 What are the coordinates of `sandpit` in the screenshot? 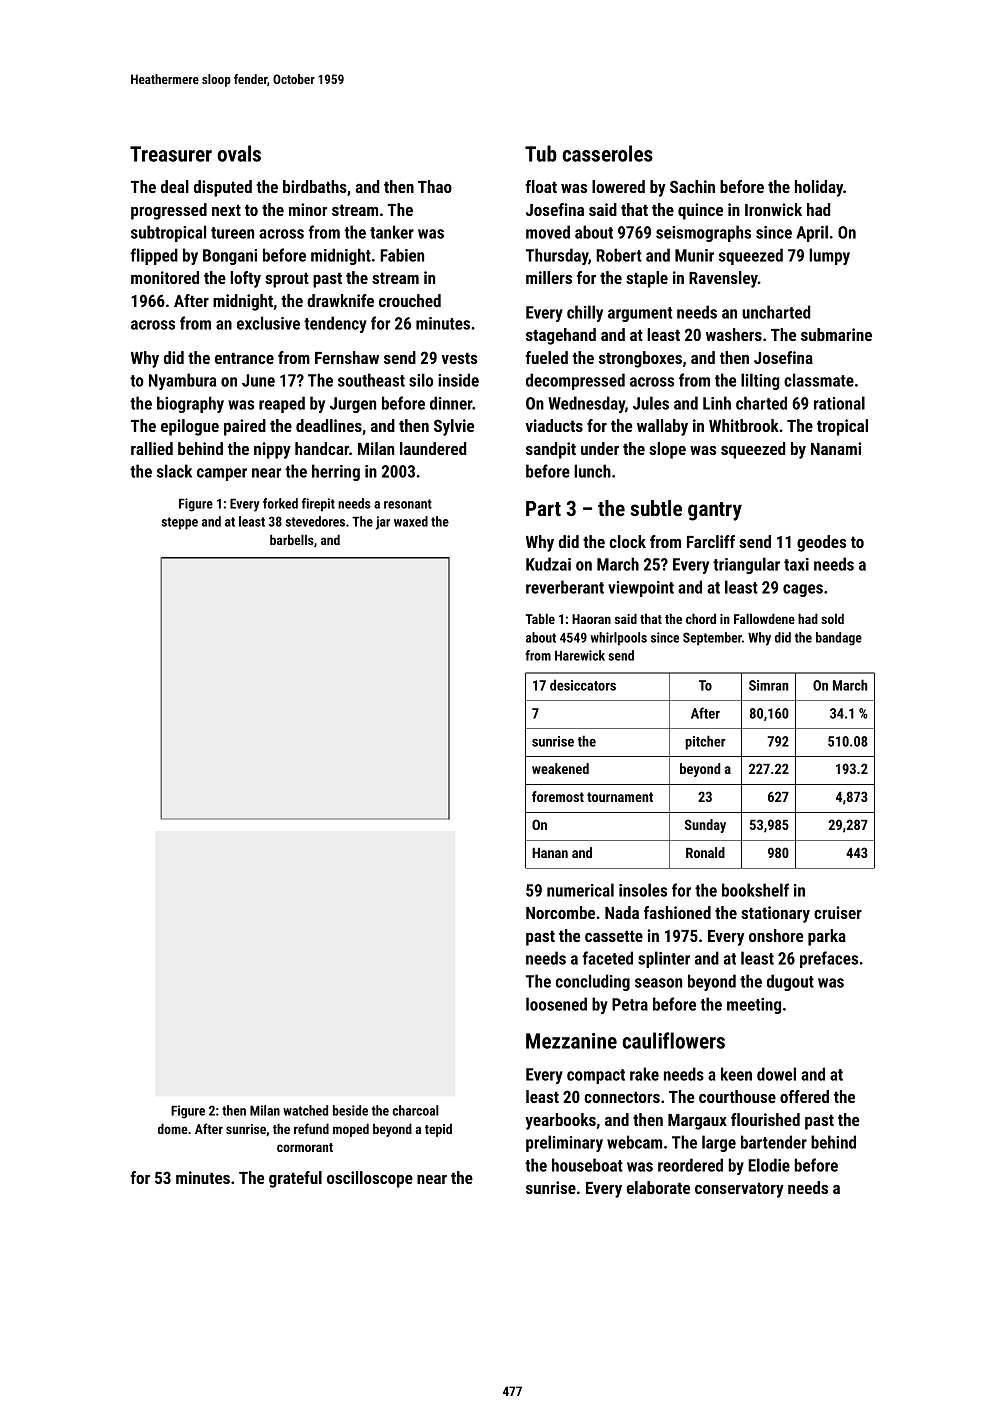 It's located at (551, 450).
